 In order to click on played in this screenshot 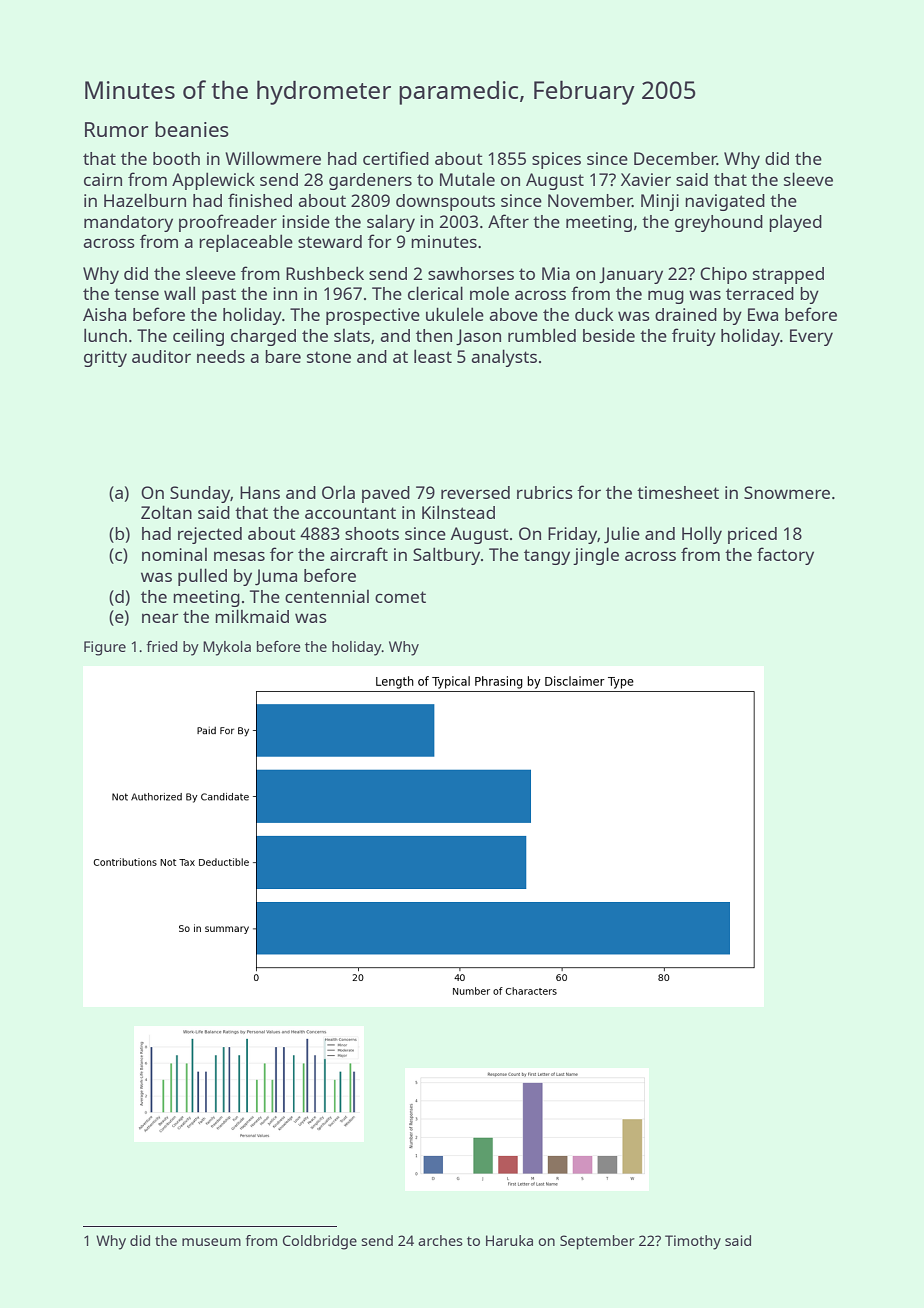, I will do `click(795, 223)`.
